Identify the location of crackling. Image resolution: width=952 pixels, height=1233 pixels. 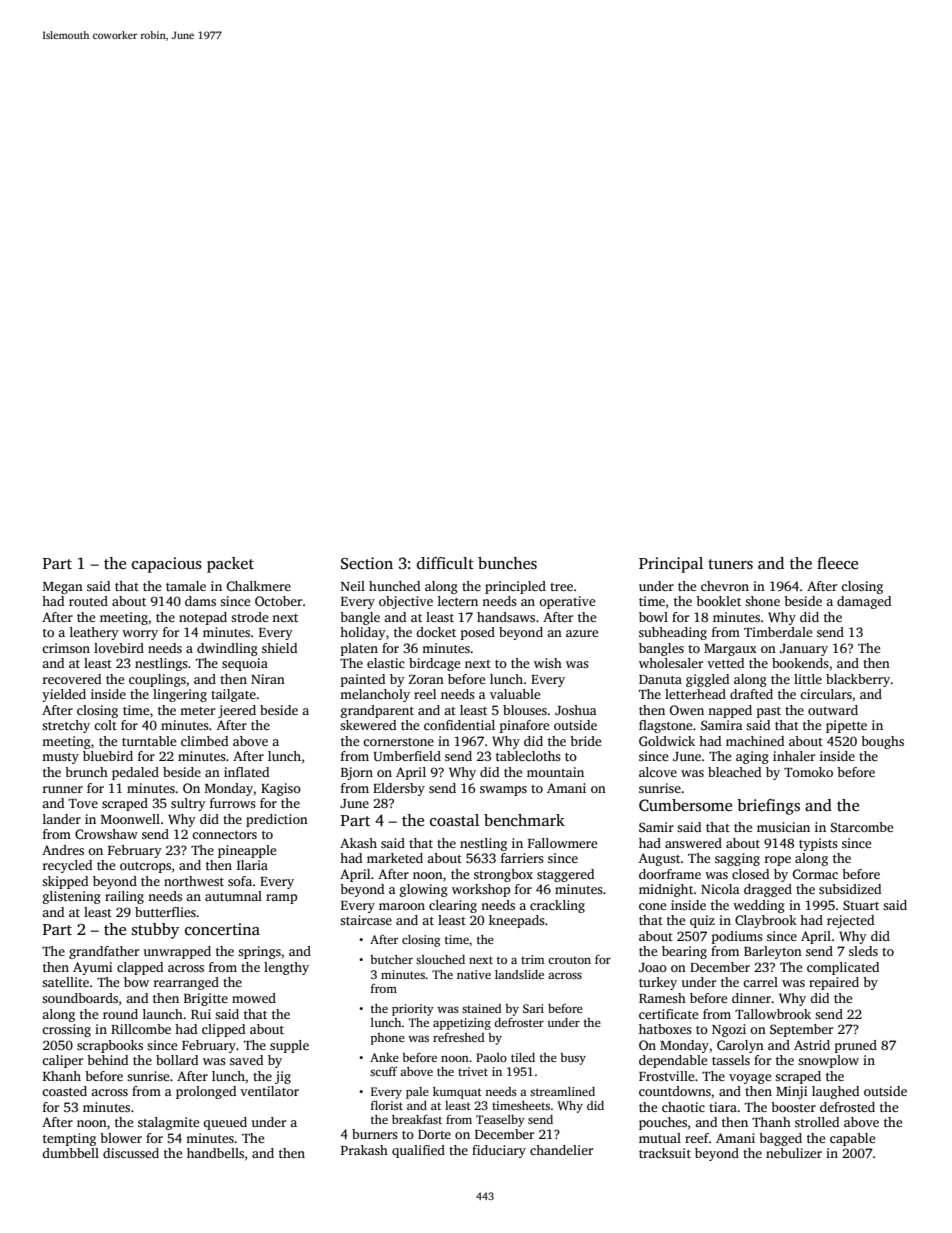
(557, 906).
